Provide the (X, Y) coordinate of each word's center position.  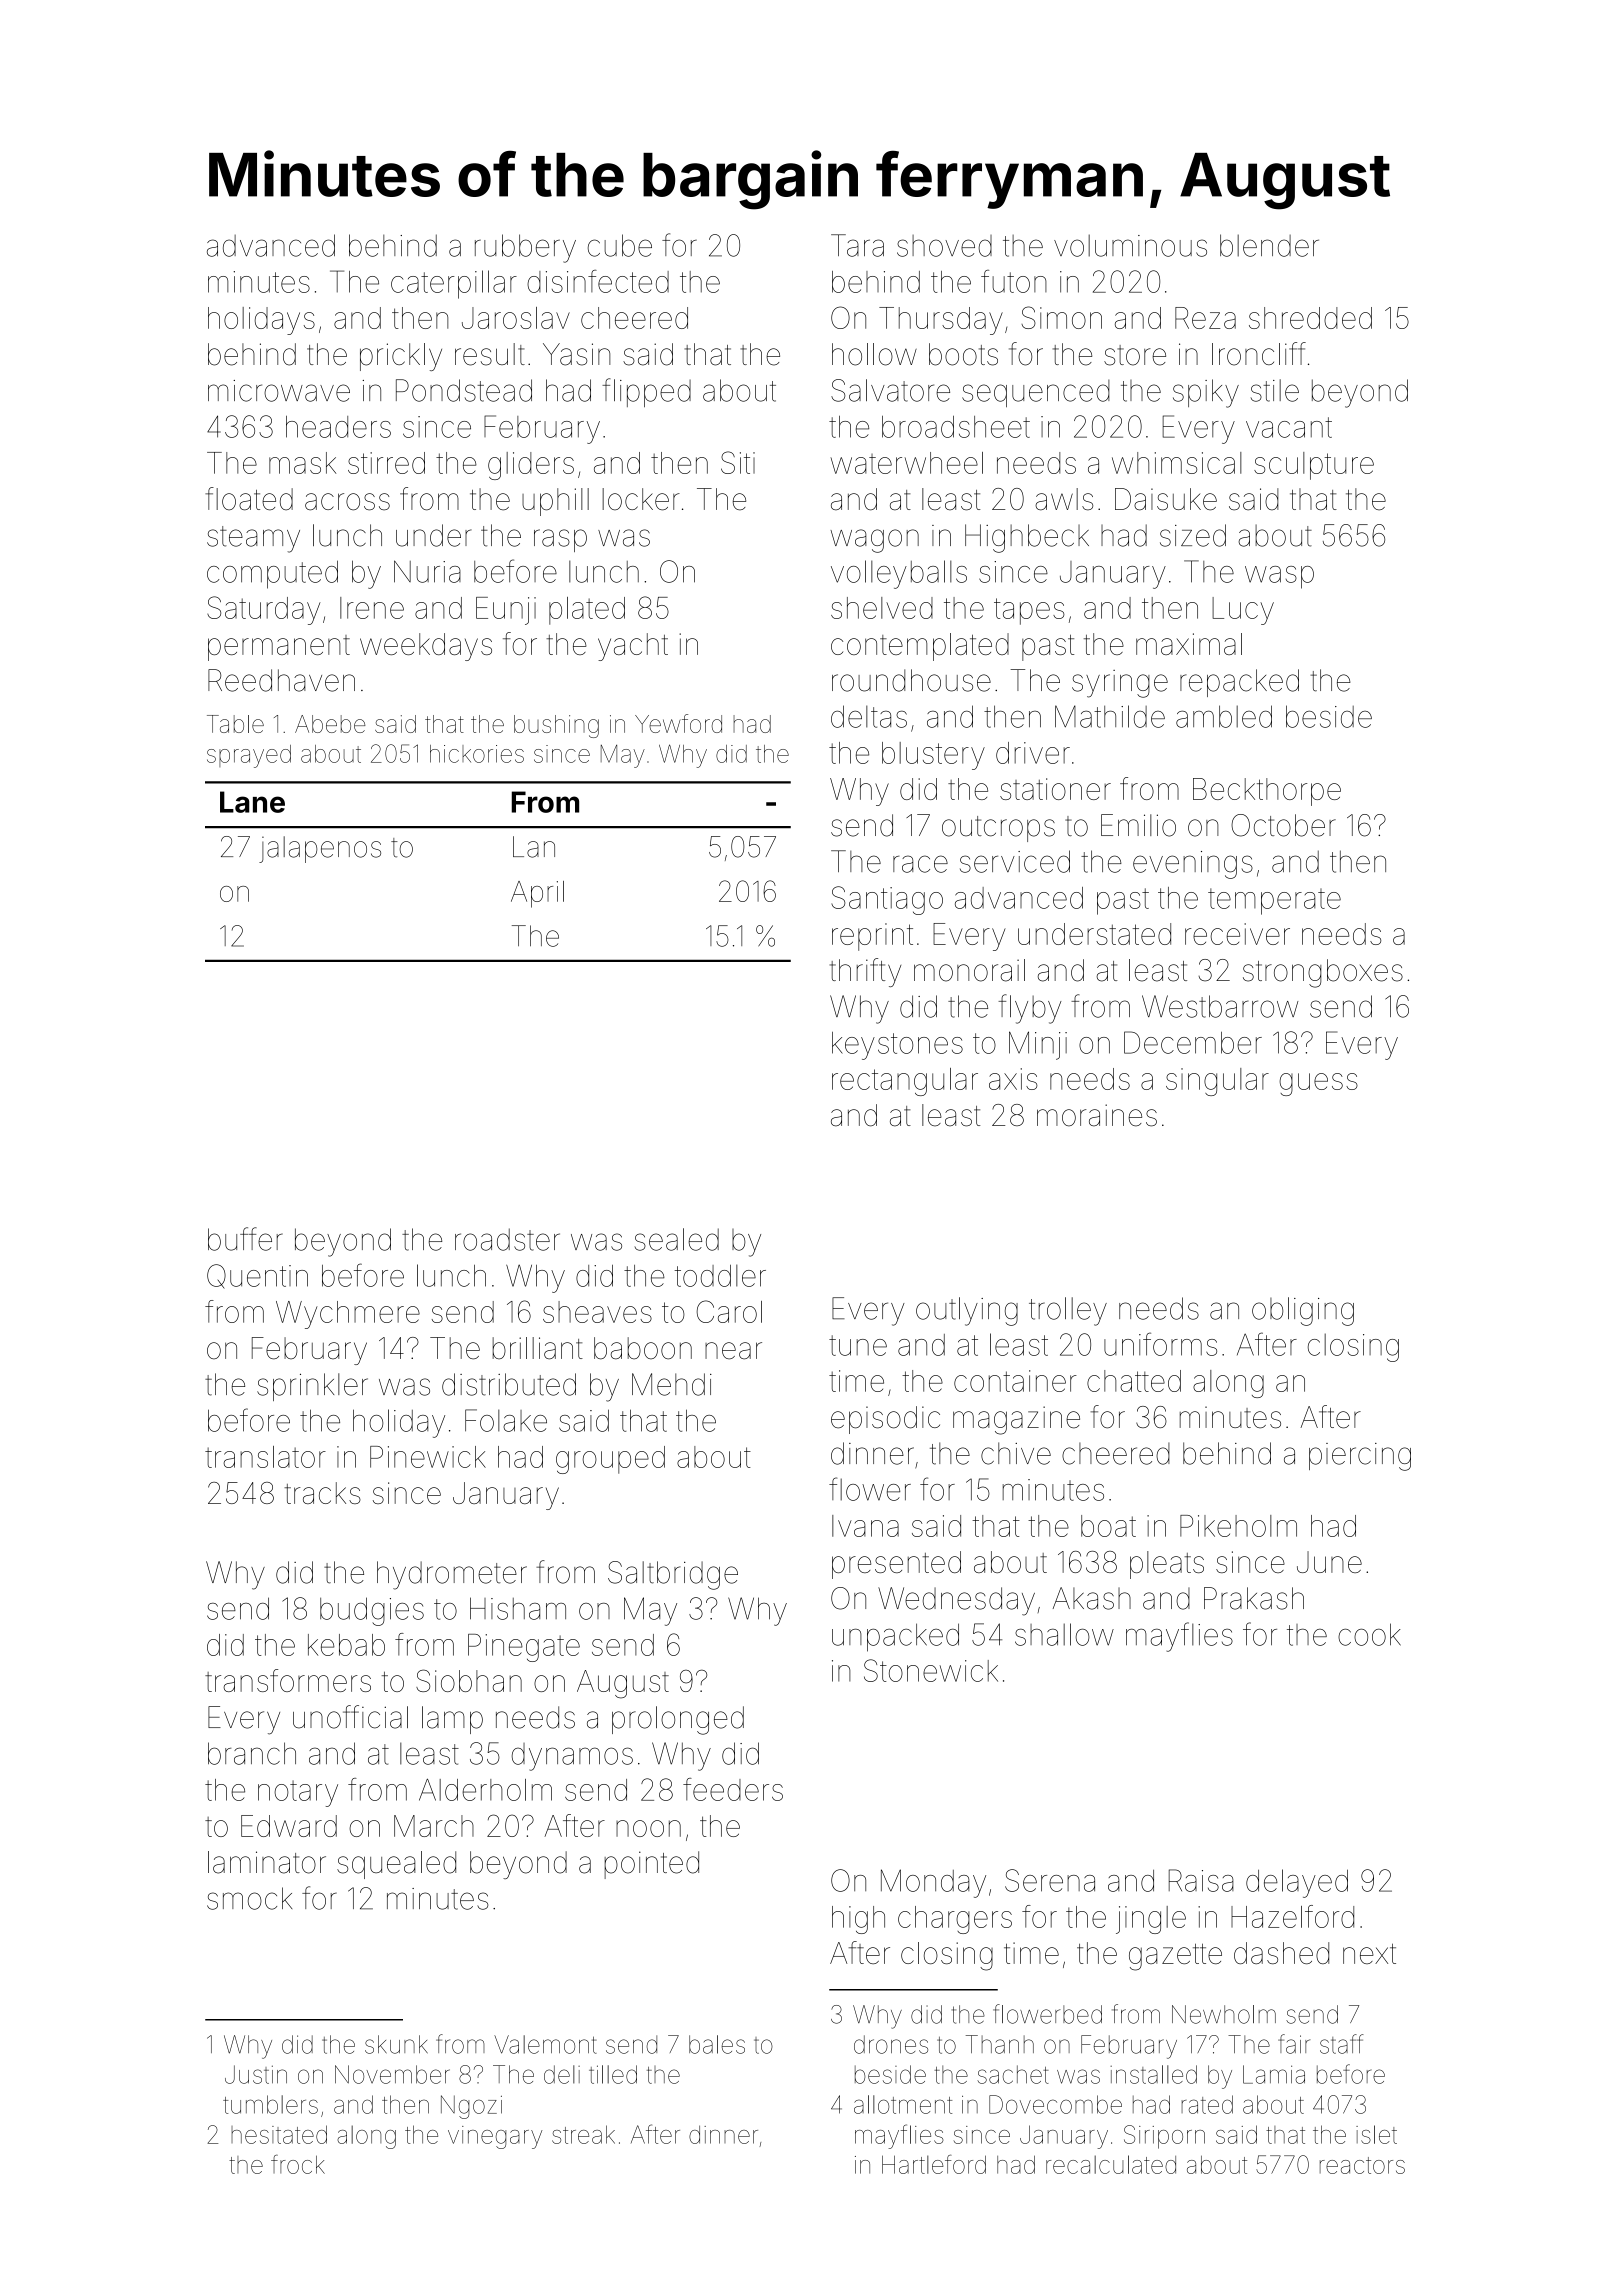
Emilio (1138, 825)
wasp (1279, 577)
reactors (1362, 2165)
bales (717, 2044)
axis (1013, 1079)
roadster (507, 1239)
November (392, 2074)
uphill (555, 502)
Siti (738, 462)
